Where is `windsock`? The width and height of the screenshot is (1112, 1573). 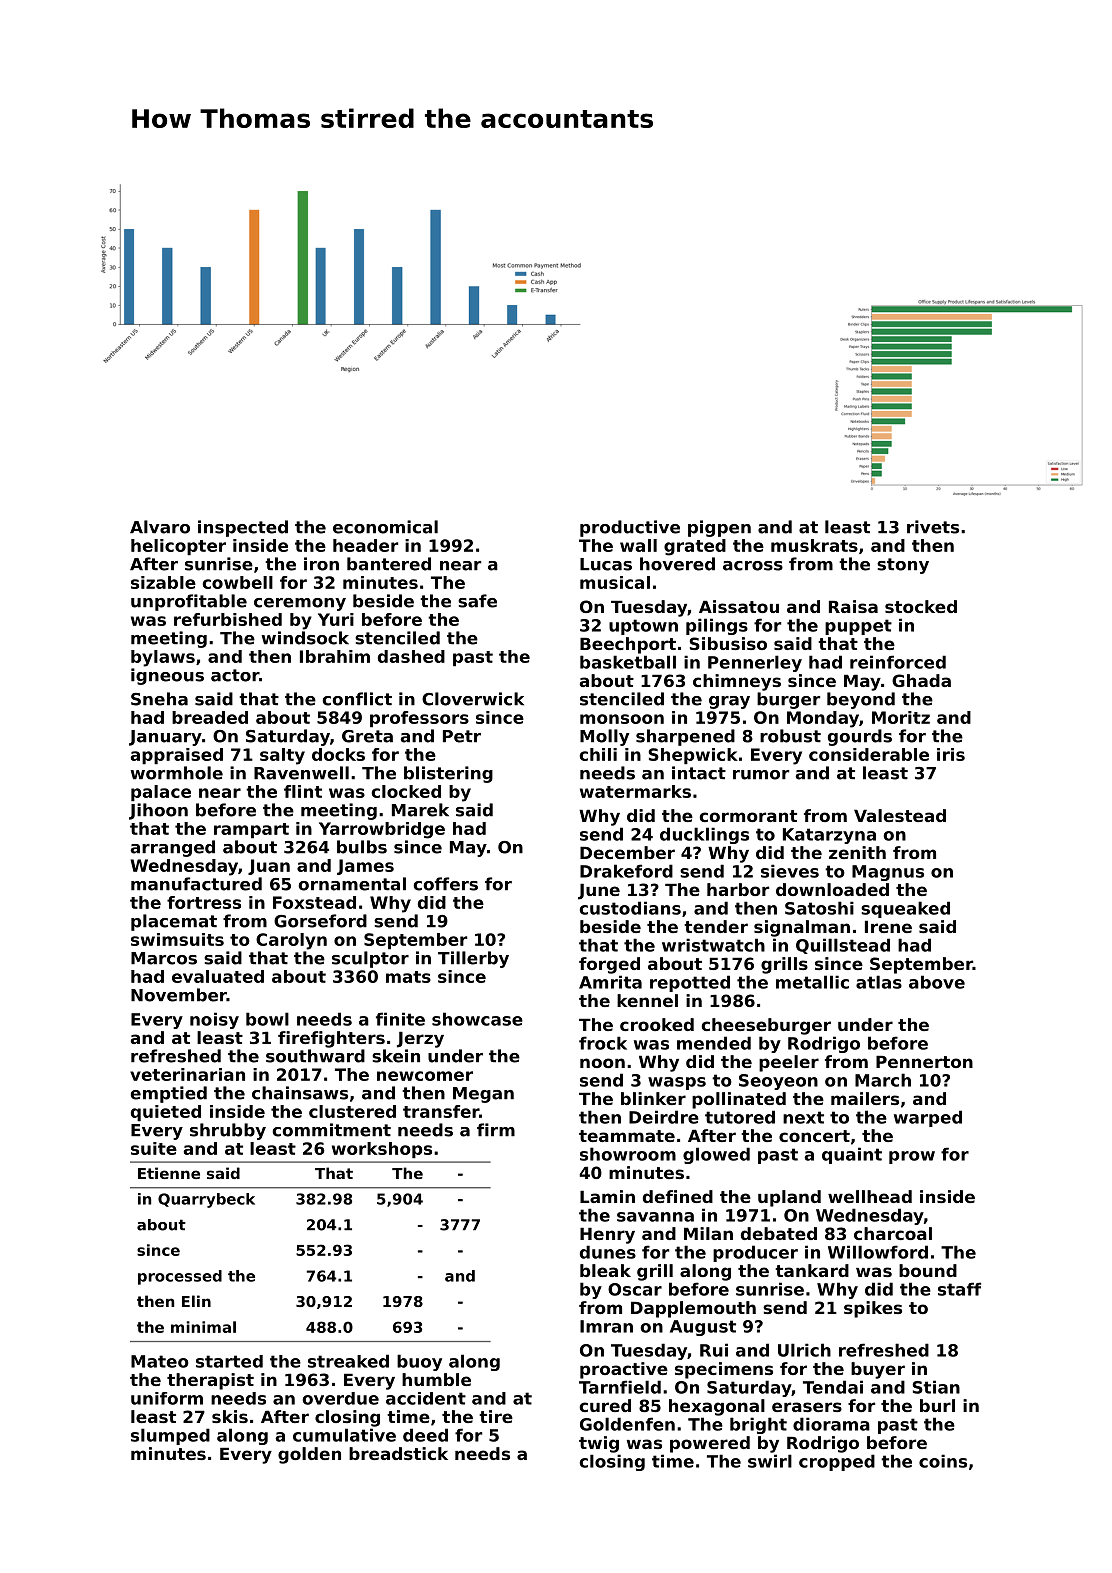
windsock is located at coordinates (305, 638).
